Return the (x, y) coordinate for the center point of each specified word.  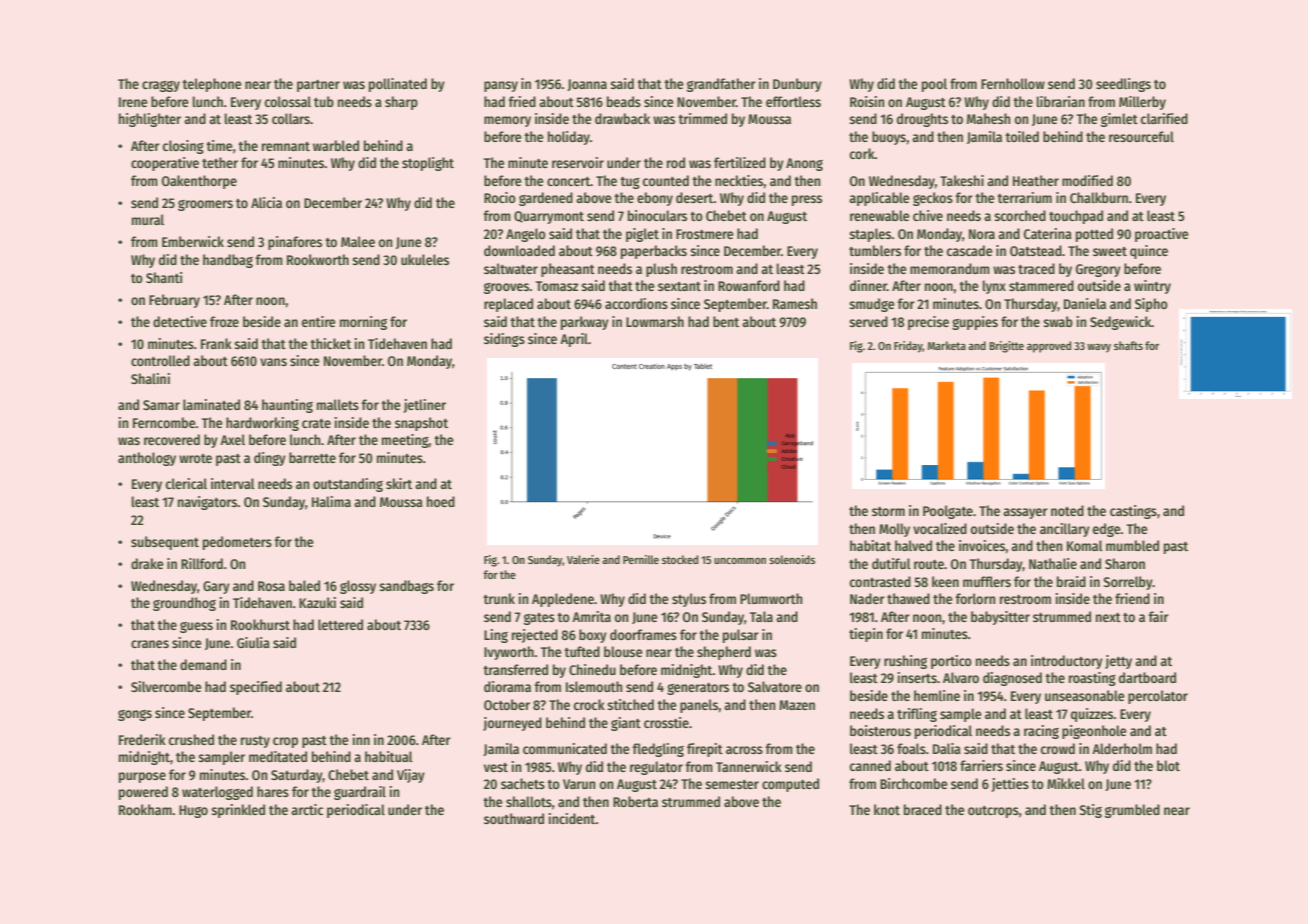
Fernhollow (1013, 83)
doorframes (643, 634)
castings (1133, 512)
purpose (142, 777)
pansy (501, 86)
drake (147, 563)
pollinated (398, 85)
